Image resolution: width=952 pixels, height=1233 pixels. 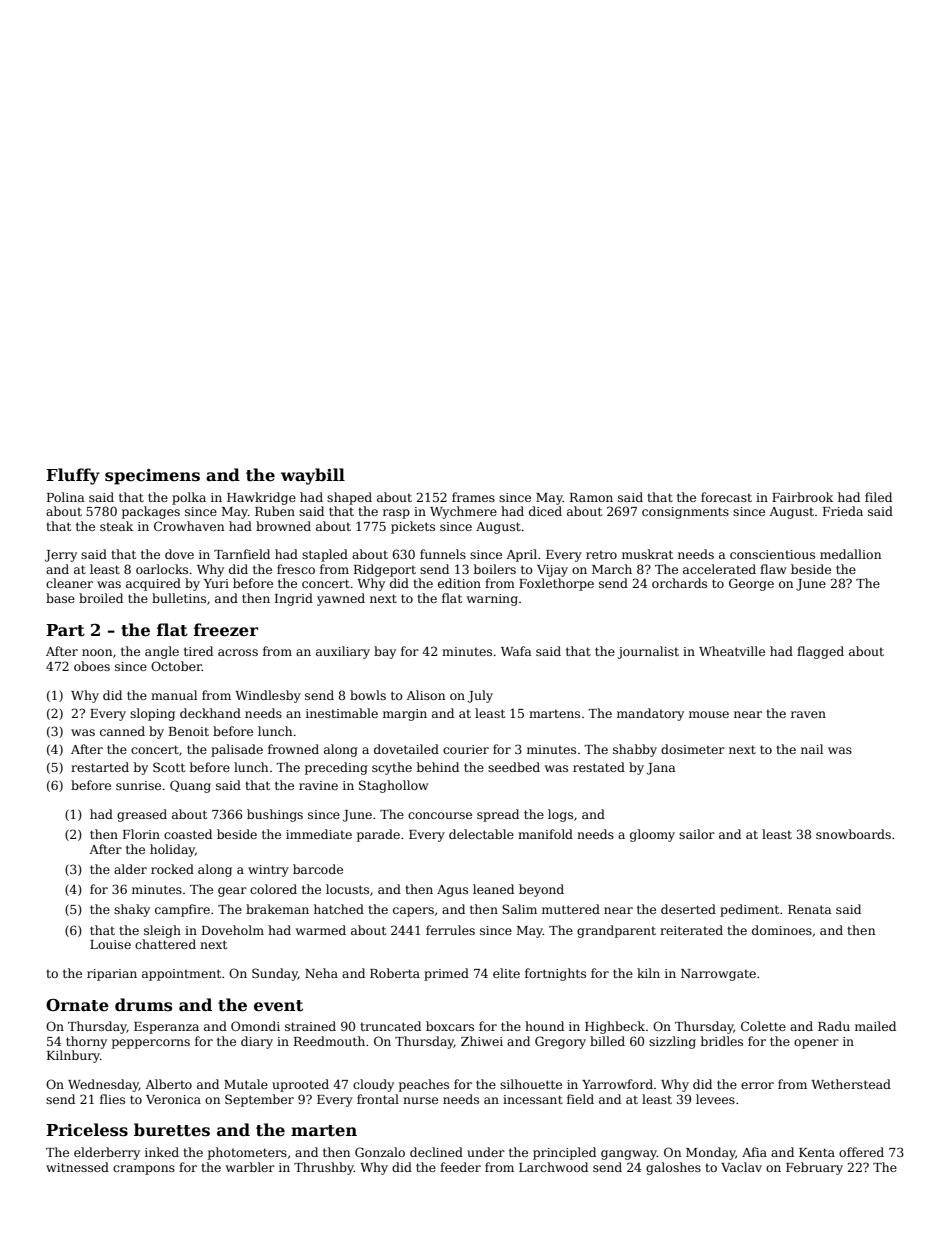 What do you see at coordinates (152, 477) in the page?
I see `specimens` at bounding box center [152, 477].
